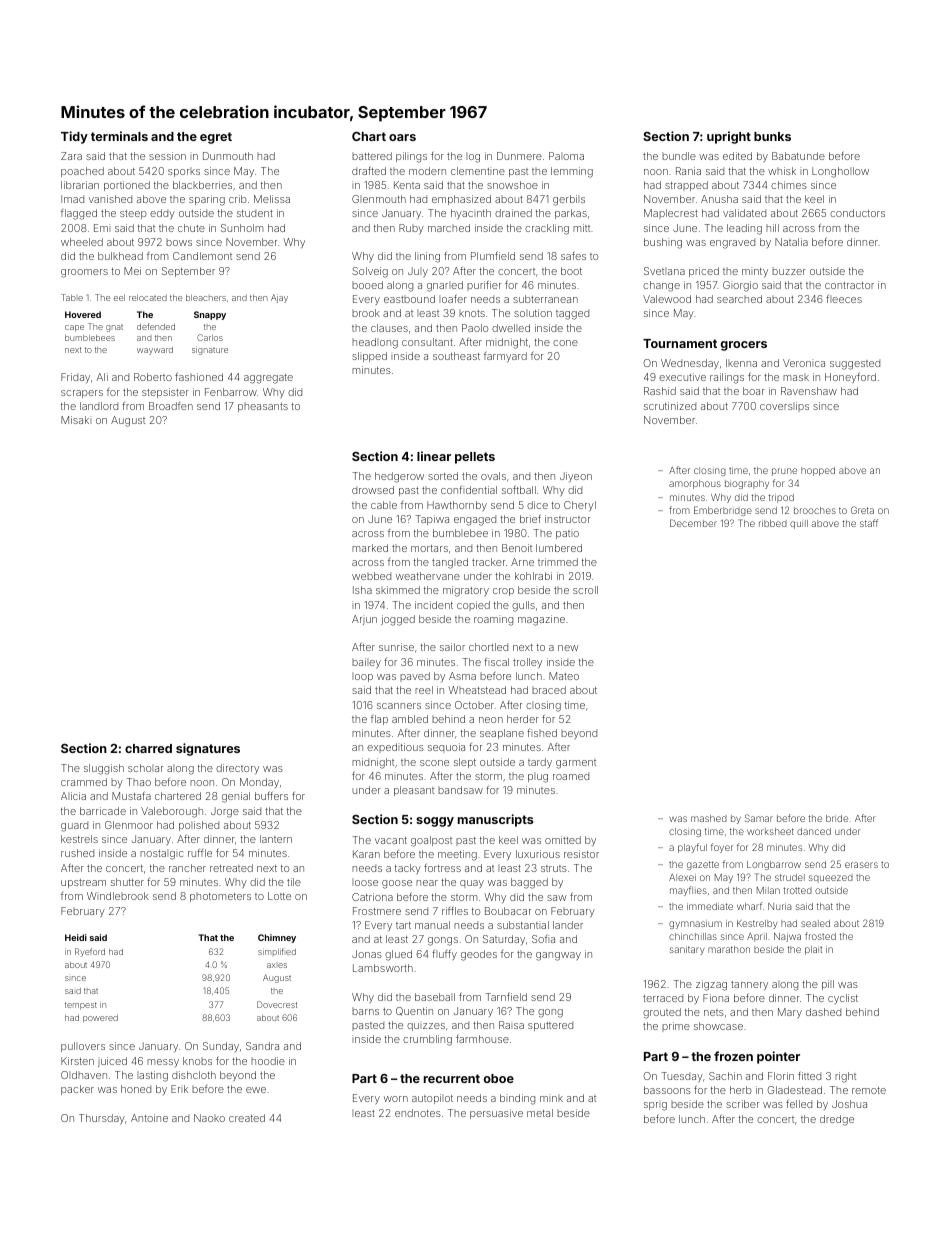 The image size is (952, 1233). I want to click on engaged, so click(475, 521).
